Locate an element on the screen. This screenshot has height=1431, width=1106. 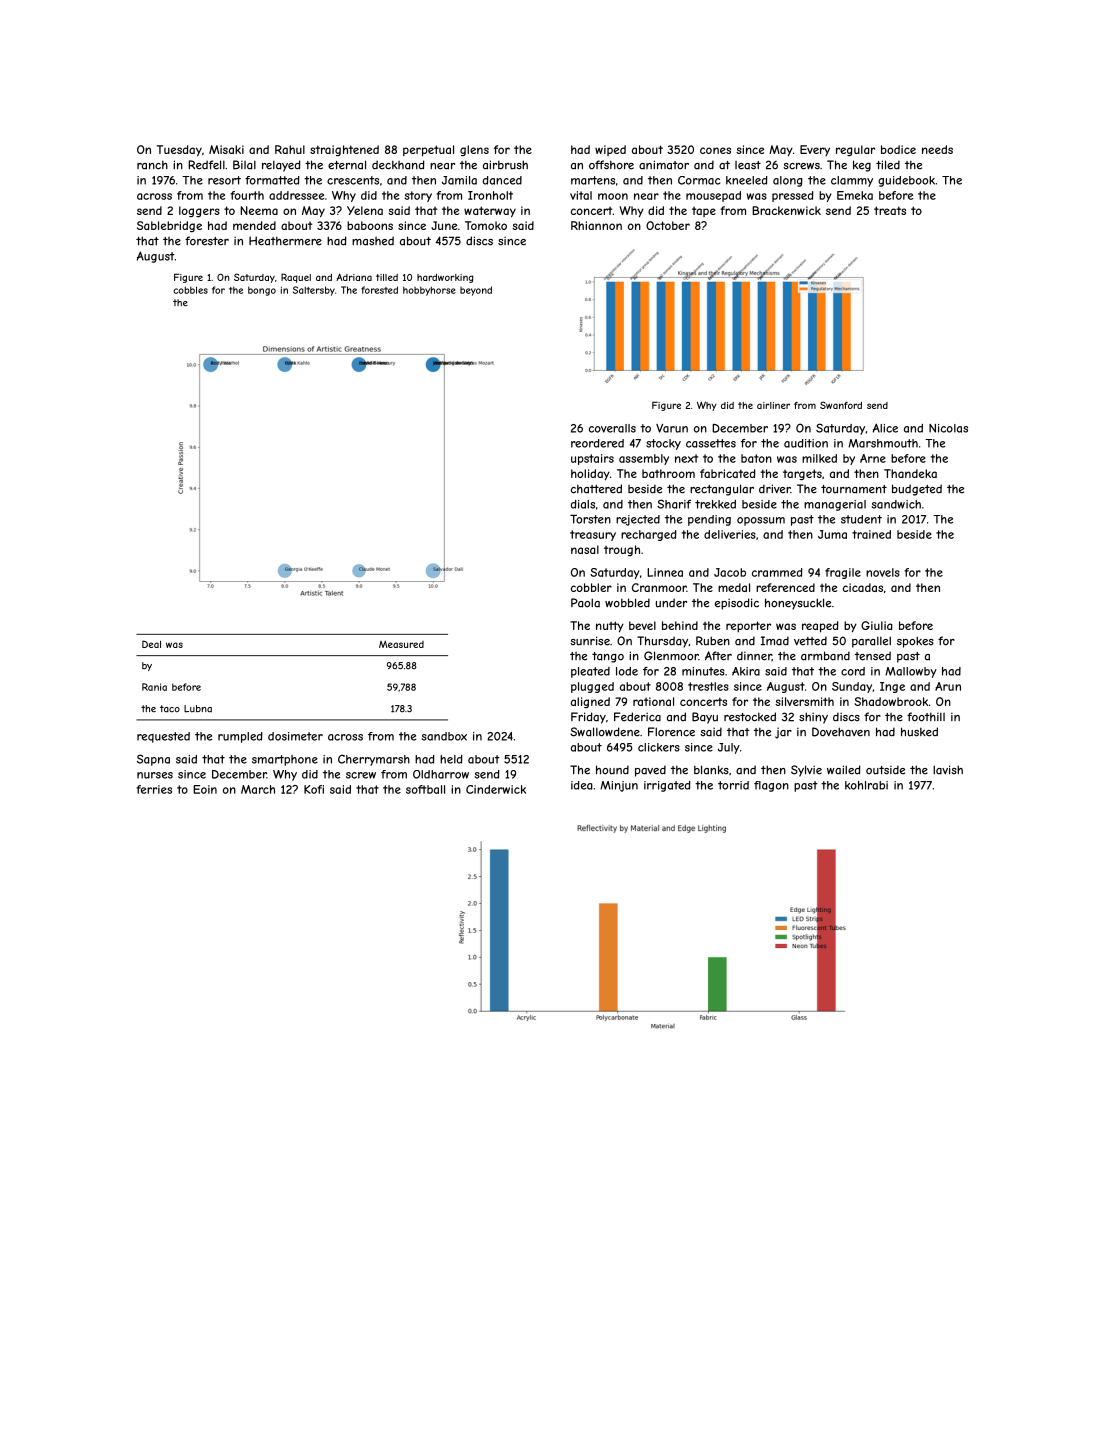
cobbles is located at coordinates (190, 290).
